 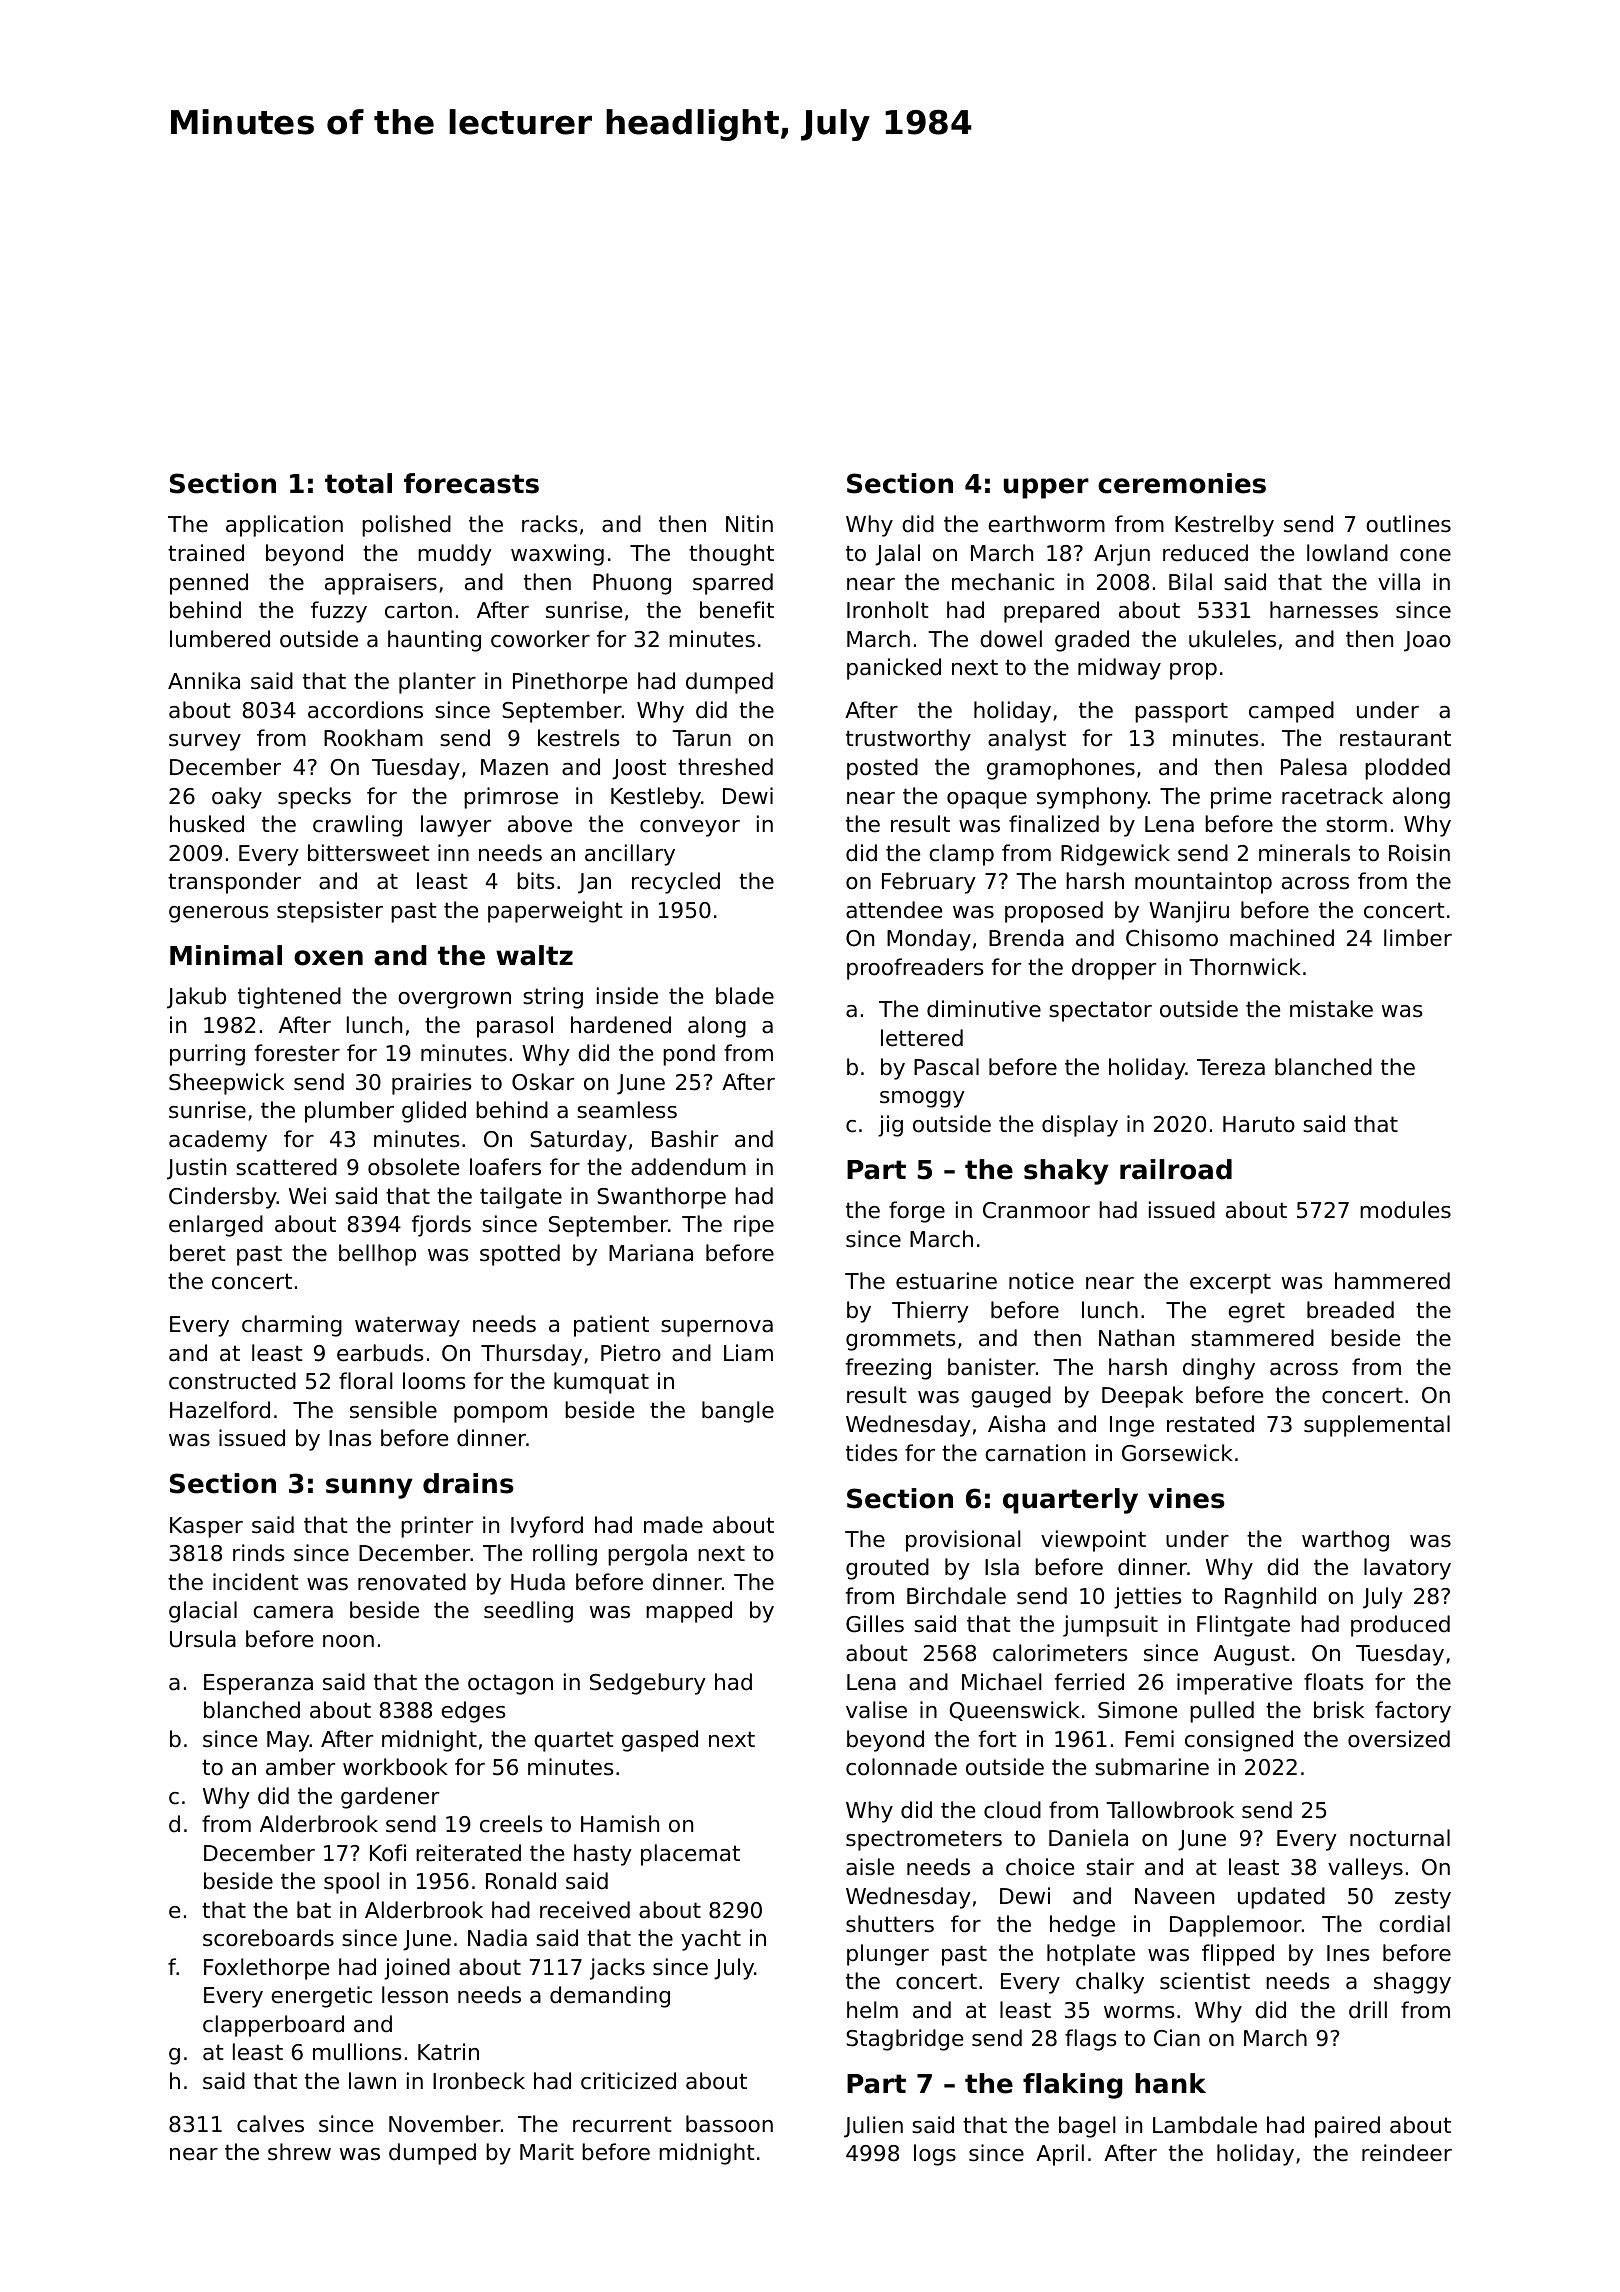 I want to click on gramophones, so click(x=1061, y=769).
